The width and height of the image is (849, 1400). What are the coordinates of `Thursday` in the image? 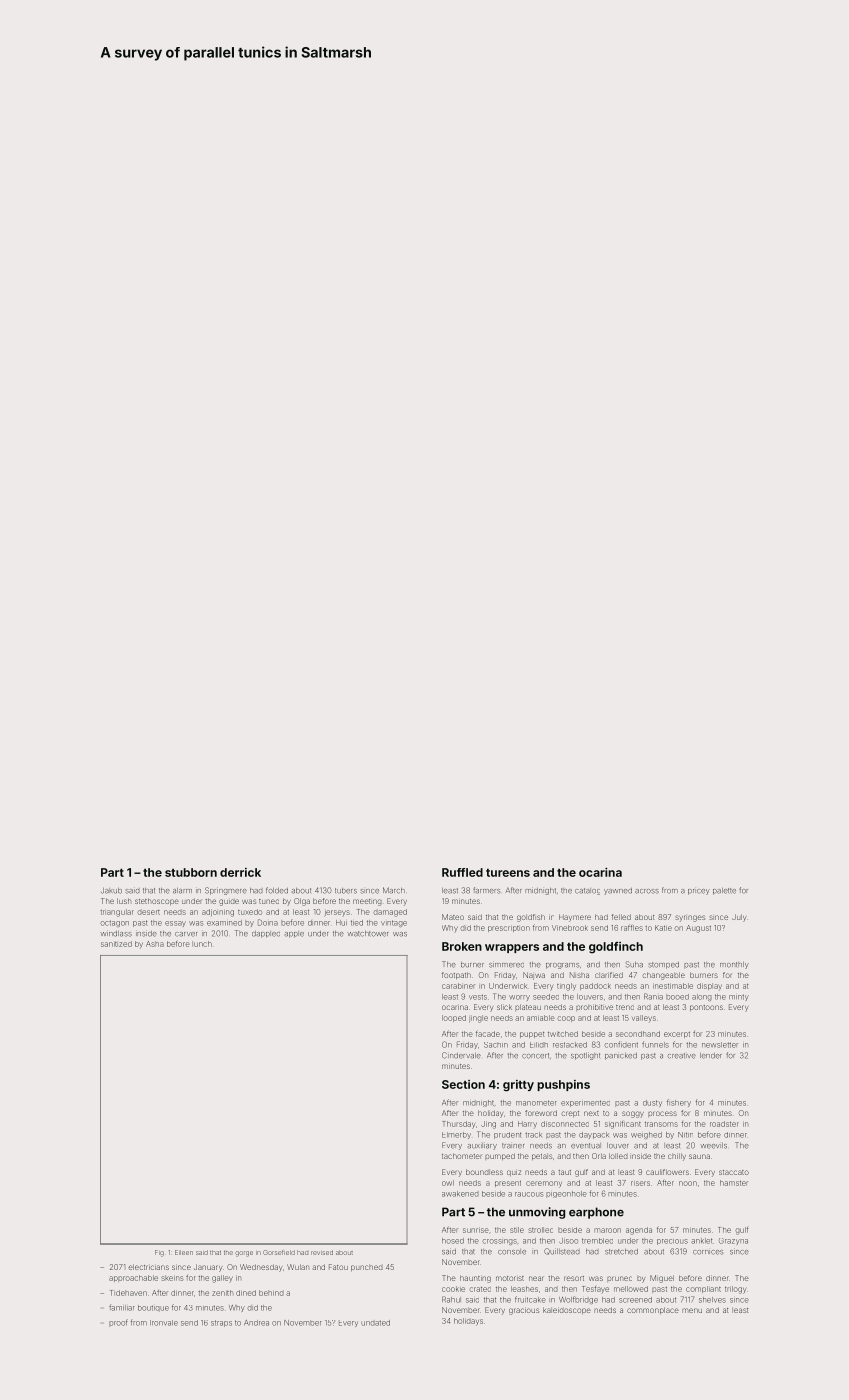 It's located at (458, 1125).
